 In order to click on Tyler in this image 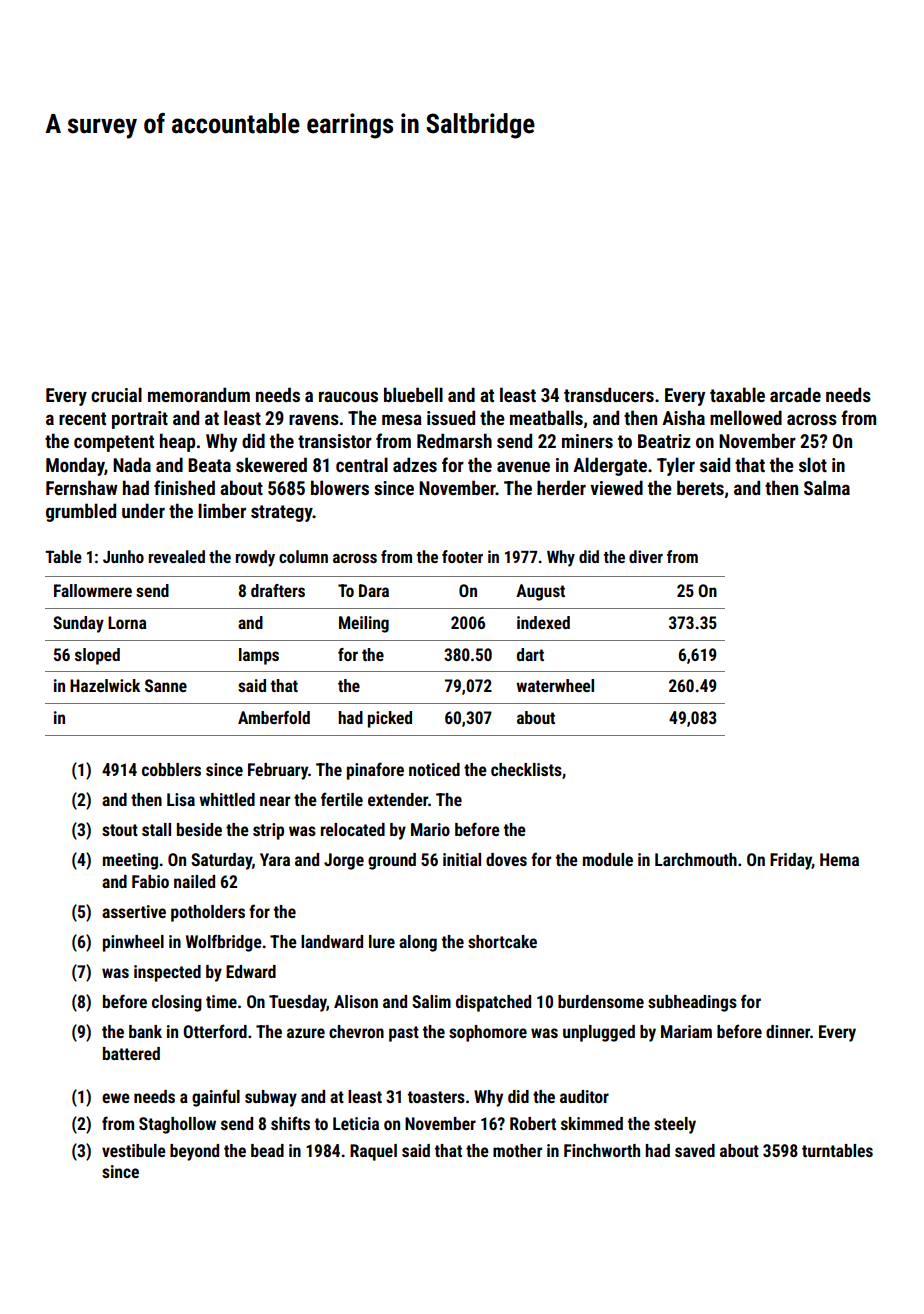, I will do `click(676, 466)`.
